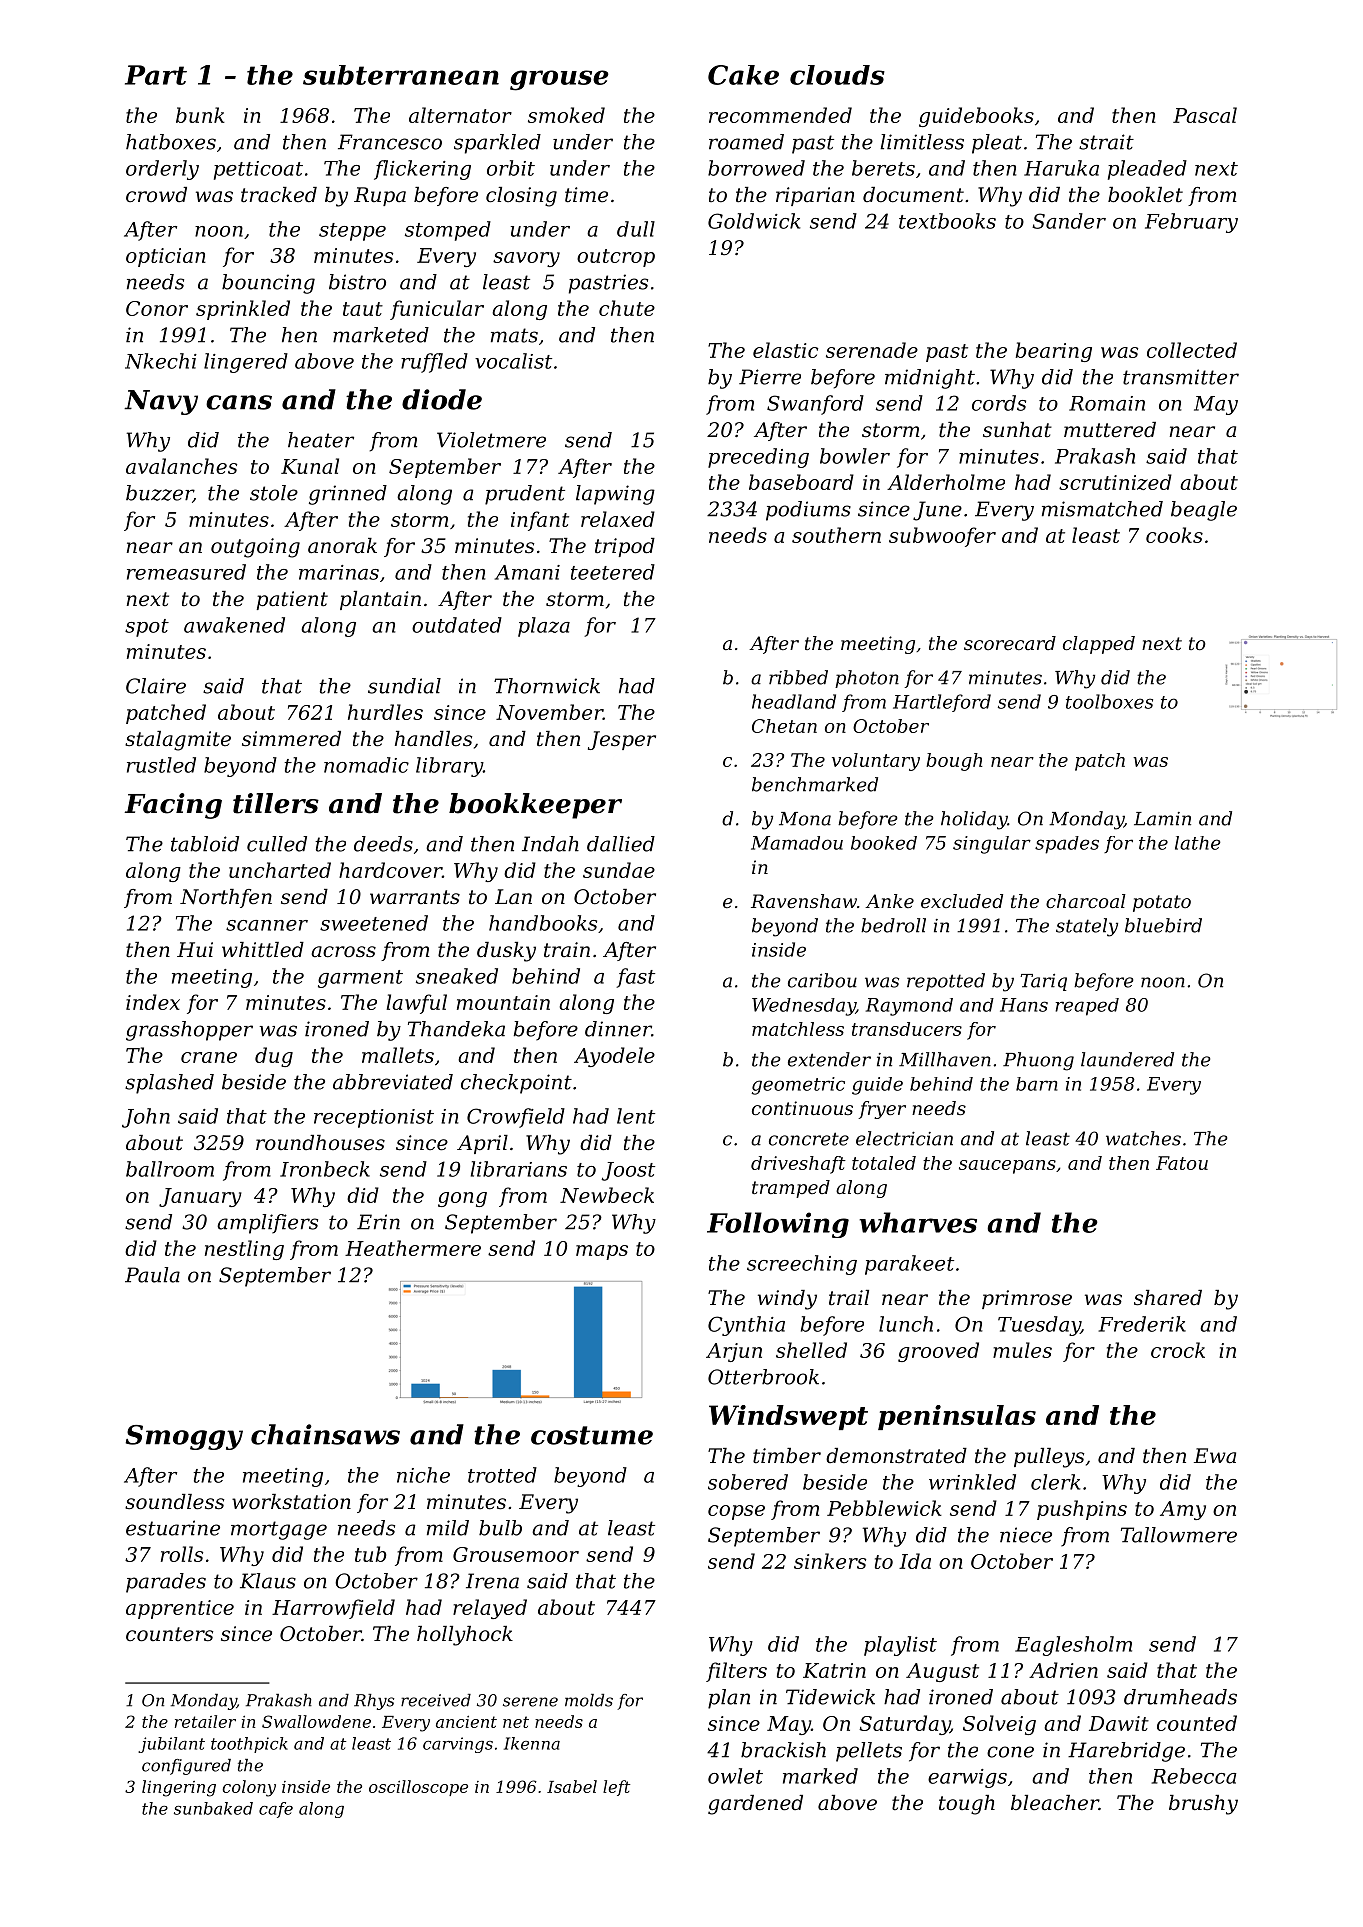 This screenshot has height=1927, width=1363. Describe the element at coordinates (276, 1810) in the screenshot. I see `cafe` at that location.
